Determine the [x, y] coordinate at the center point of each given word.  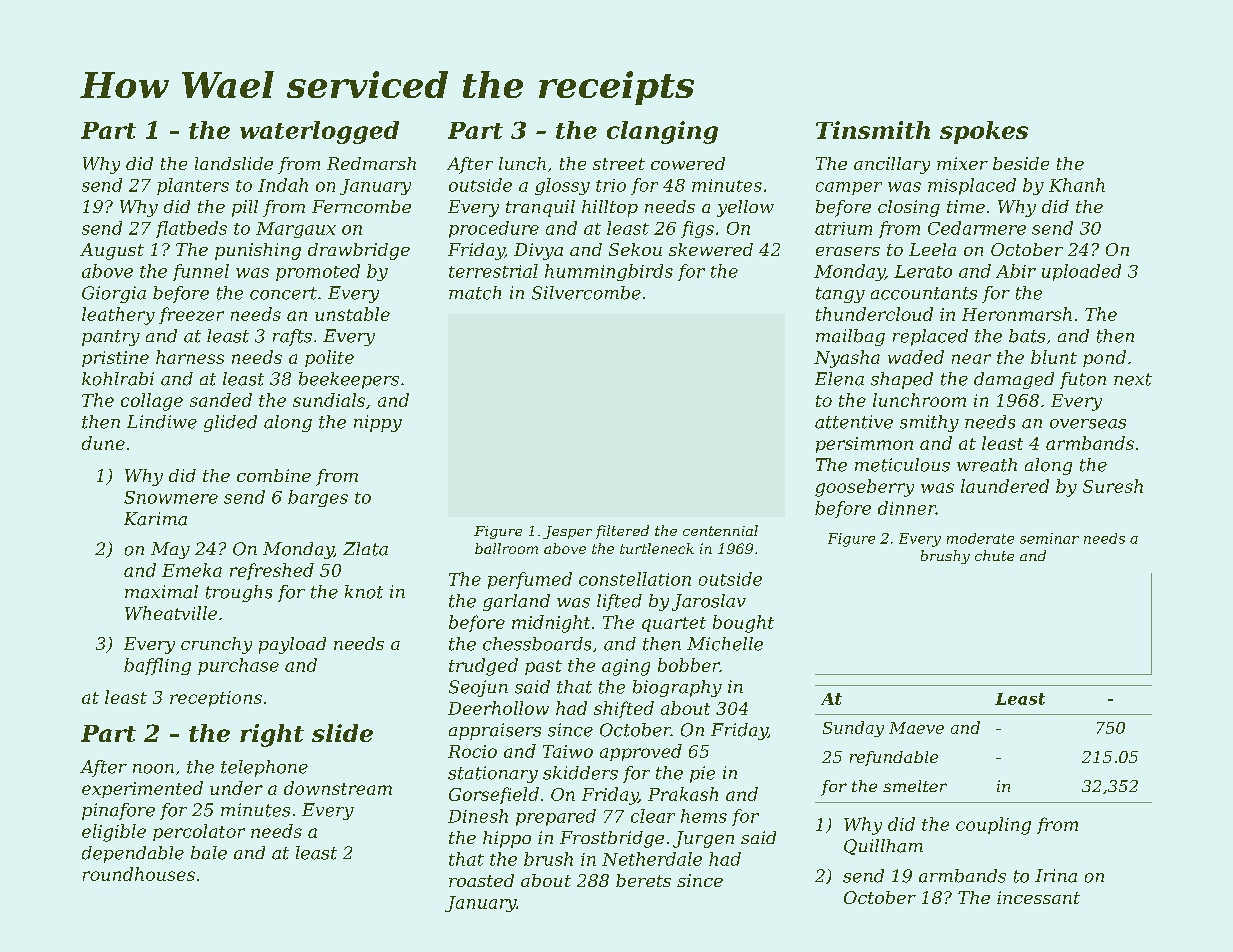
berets [643, 880]
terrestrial [493, 271]
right [272, 735]
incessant [1038, 897]
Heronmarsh [1017, 314]
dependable [133, 854]
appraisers [495, 731]
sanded [221, 400]
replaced [930, 337]
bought [743, 624]
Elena [839, 379]
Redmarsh [371, 163]
